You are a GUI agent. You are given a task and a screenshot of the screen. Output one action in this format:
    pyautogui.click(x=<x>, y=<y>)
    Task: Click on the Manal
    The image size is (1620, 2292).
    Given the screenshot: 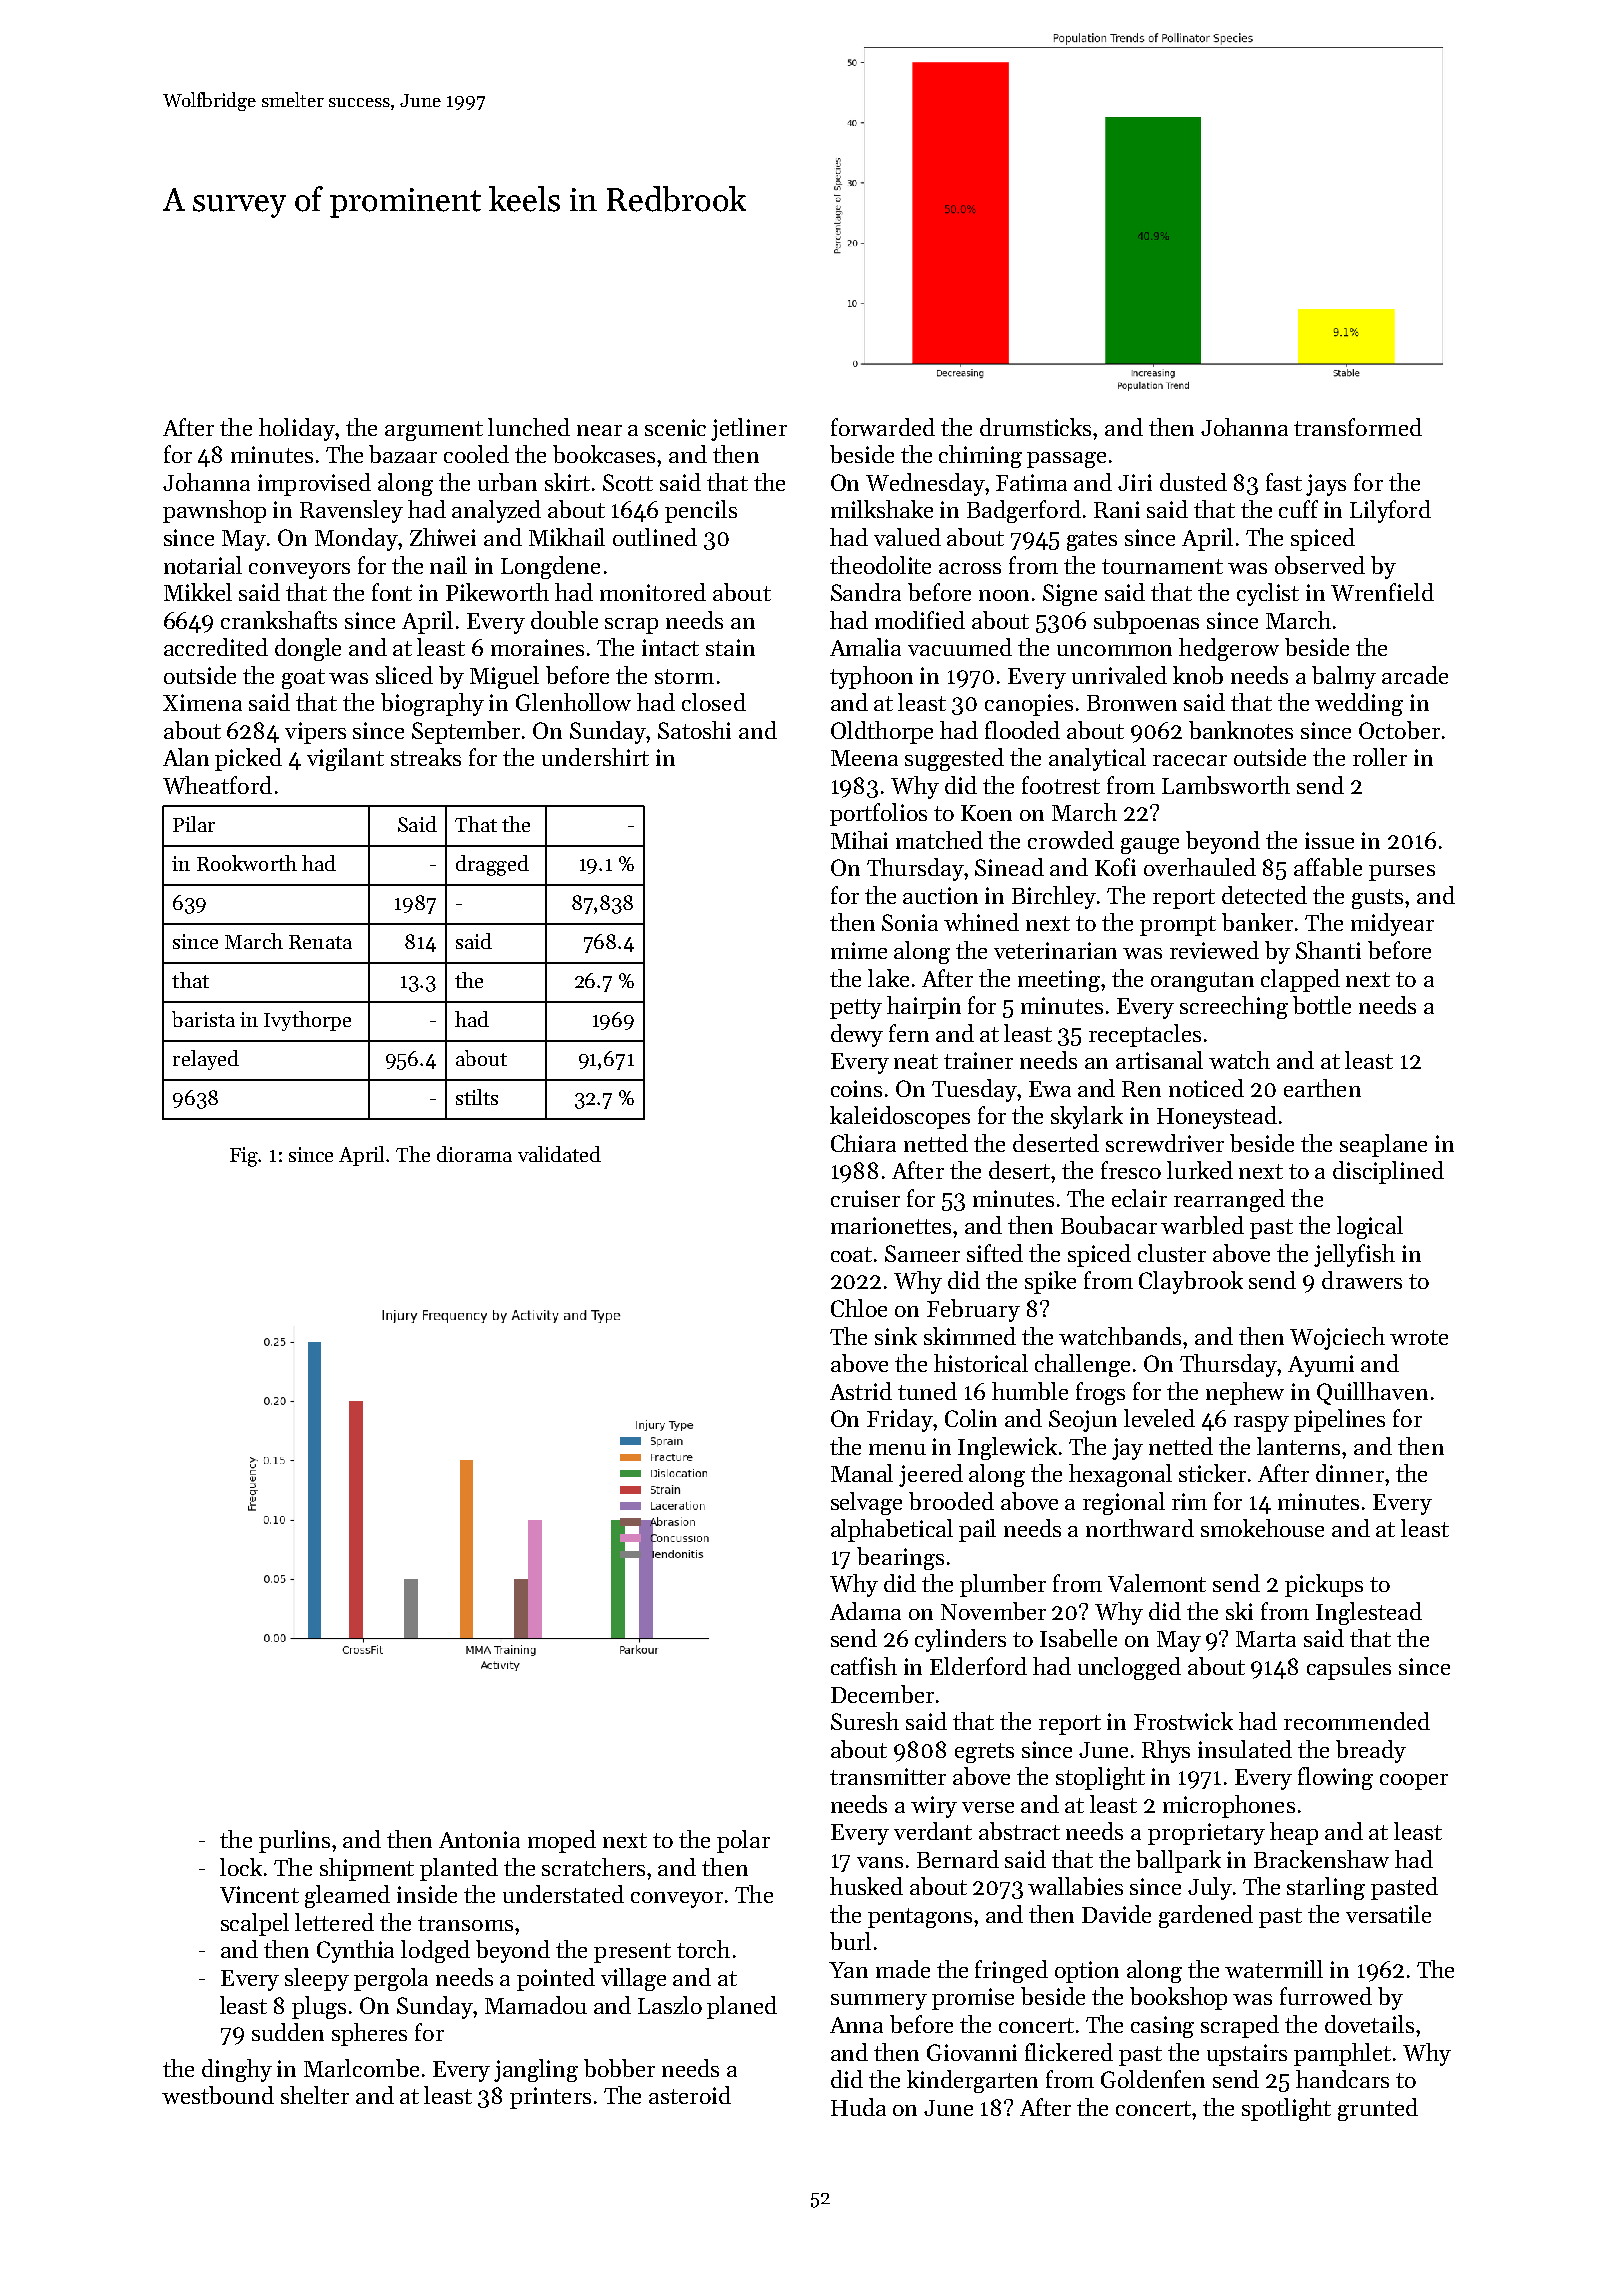 What is the action you would take?
    pyautogui.click(x=862, y=1473)
